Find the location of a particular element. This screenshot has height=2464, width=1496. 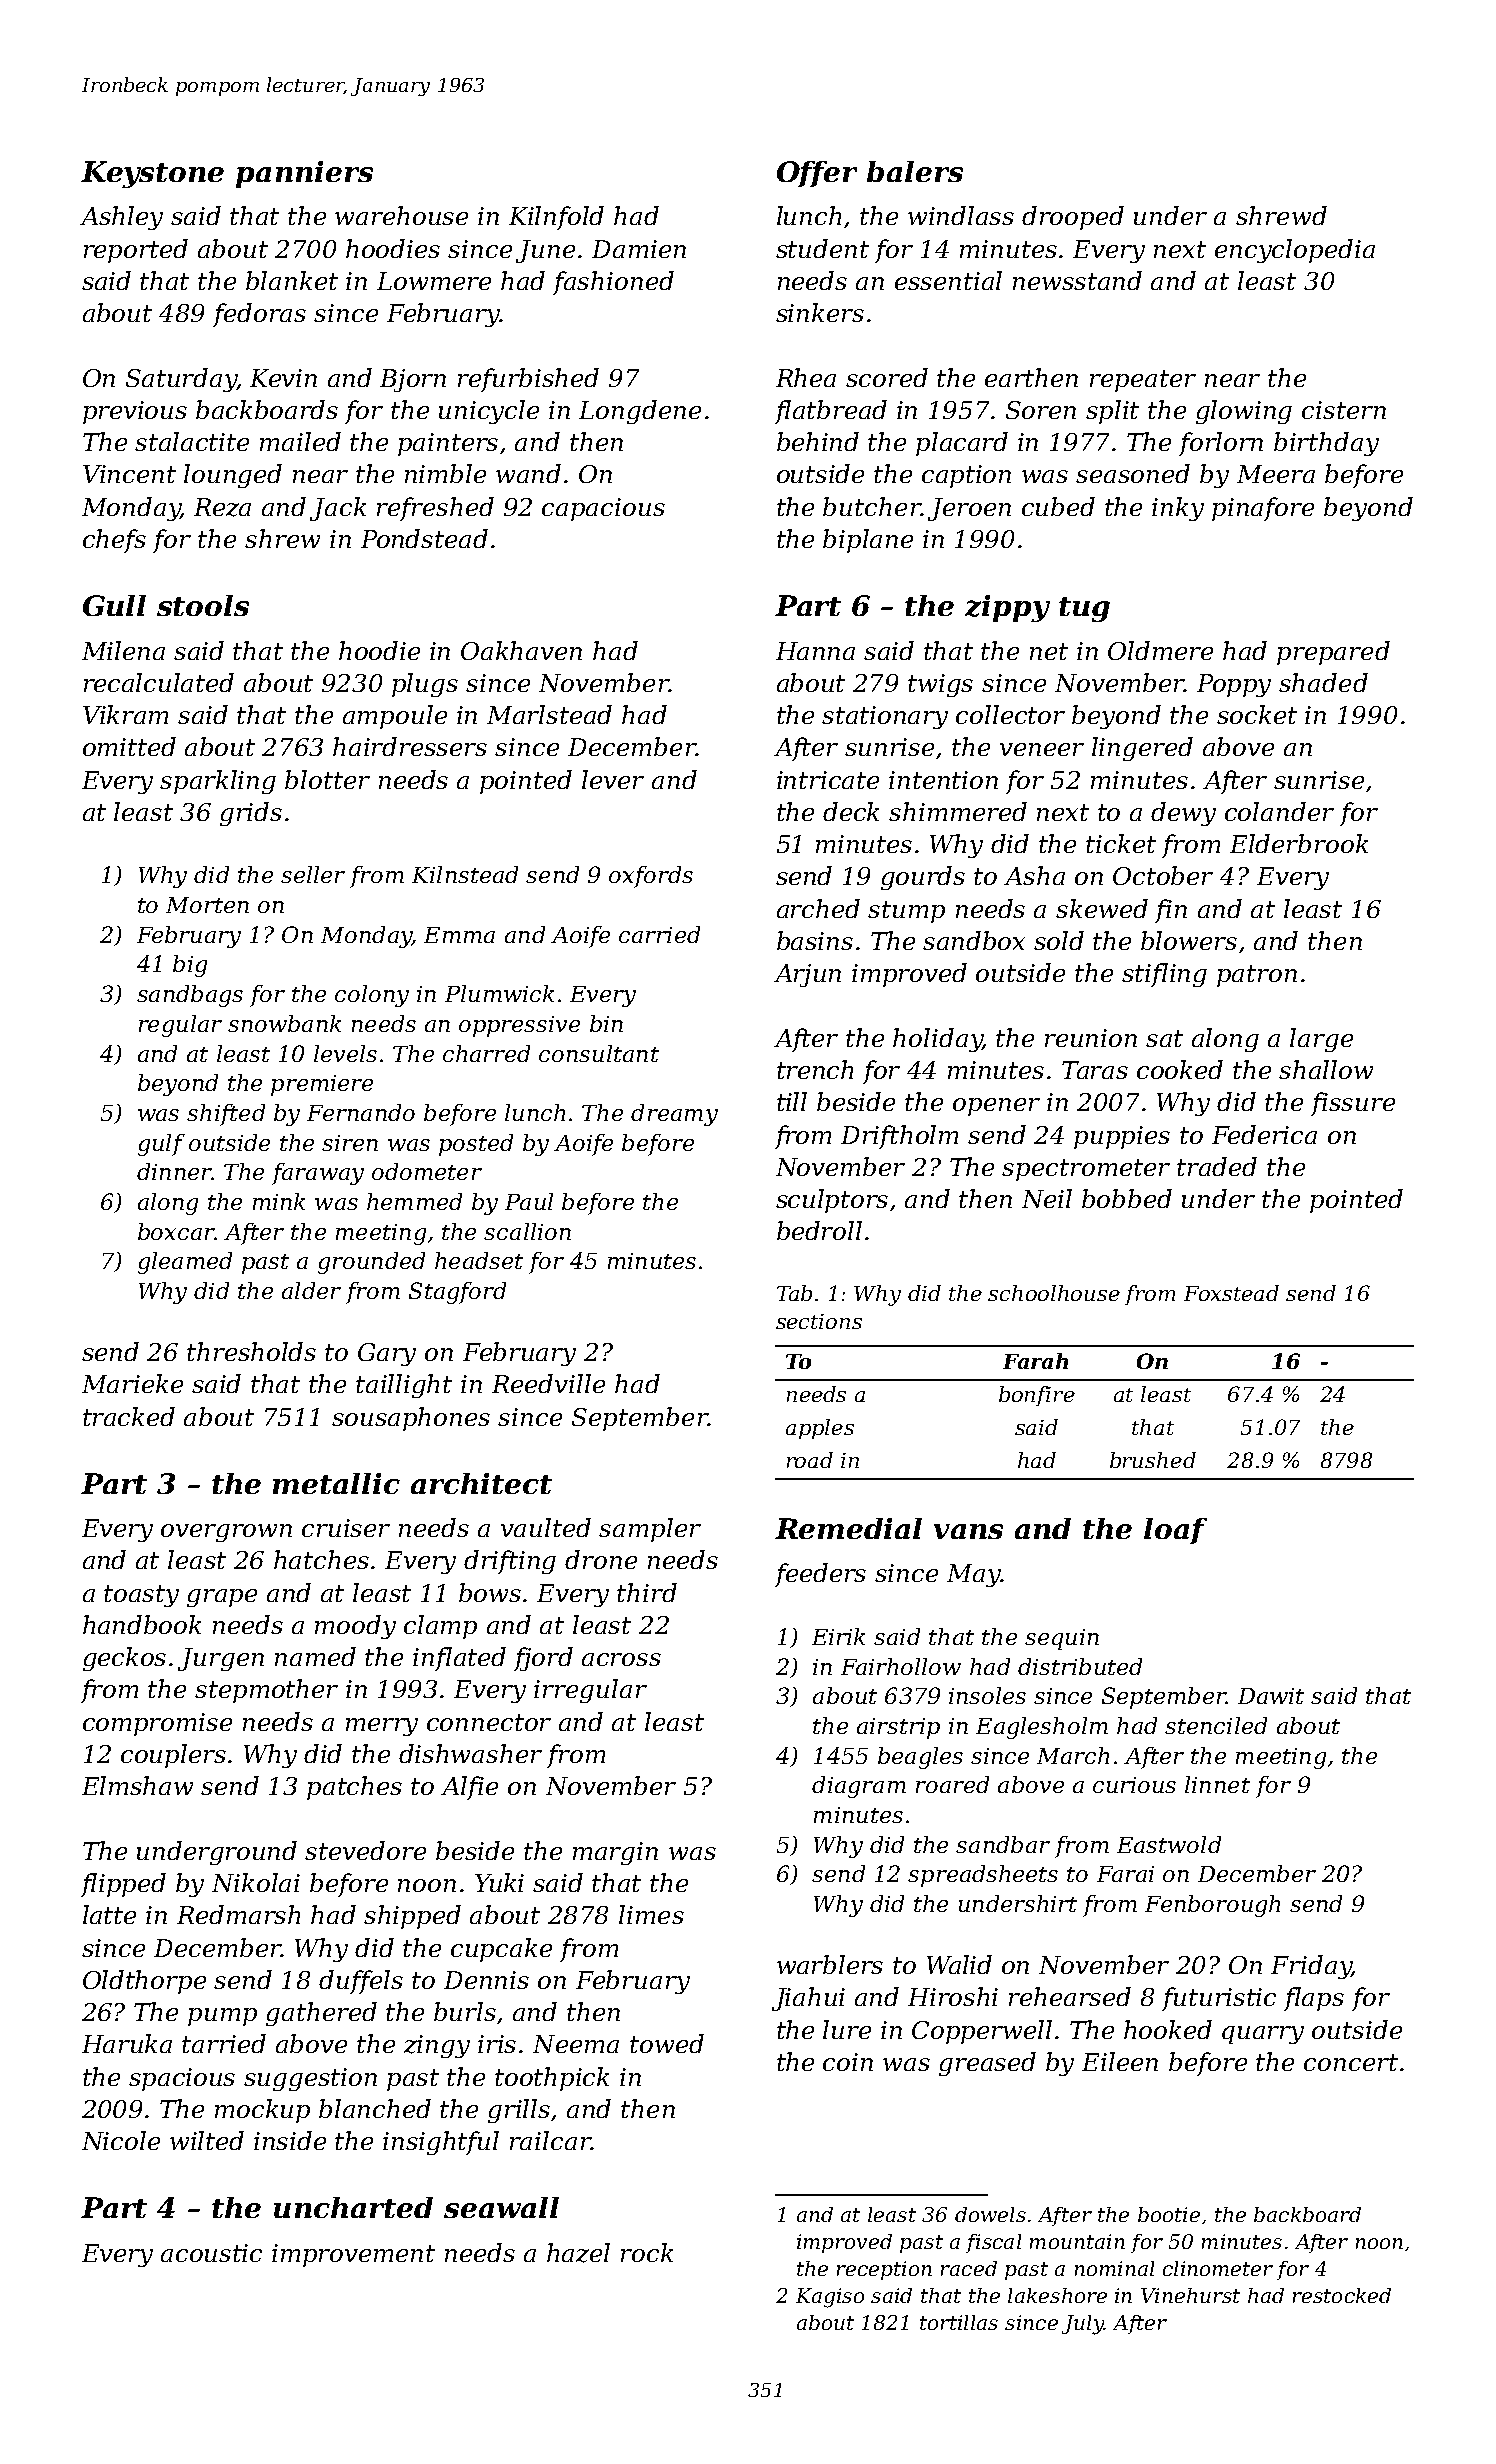

tracked is located at coordinates (129, 1416).
